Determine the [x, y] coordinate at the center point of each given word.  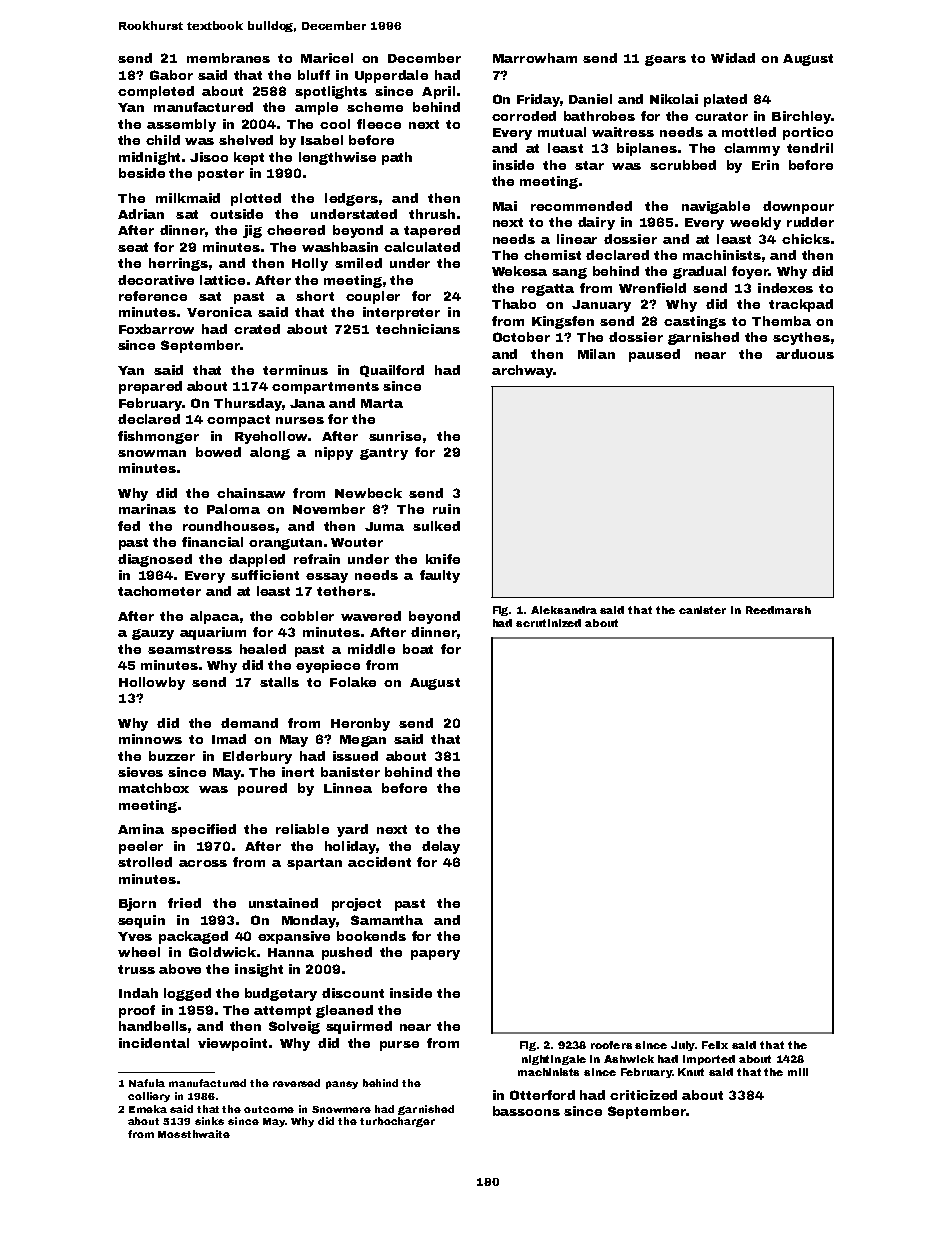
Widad [733, 58]
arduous [805, 354]
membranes [228, 58]
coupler [373, 297]
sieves [140, 772]
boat [418, 649]
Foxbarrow [156, 329]
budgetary [281, 994]
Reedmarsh [778, 610]
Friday [538, 100]
